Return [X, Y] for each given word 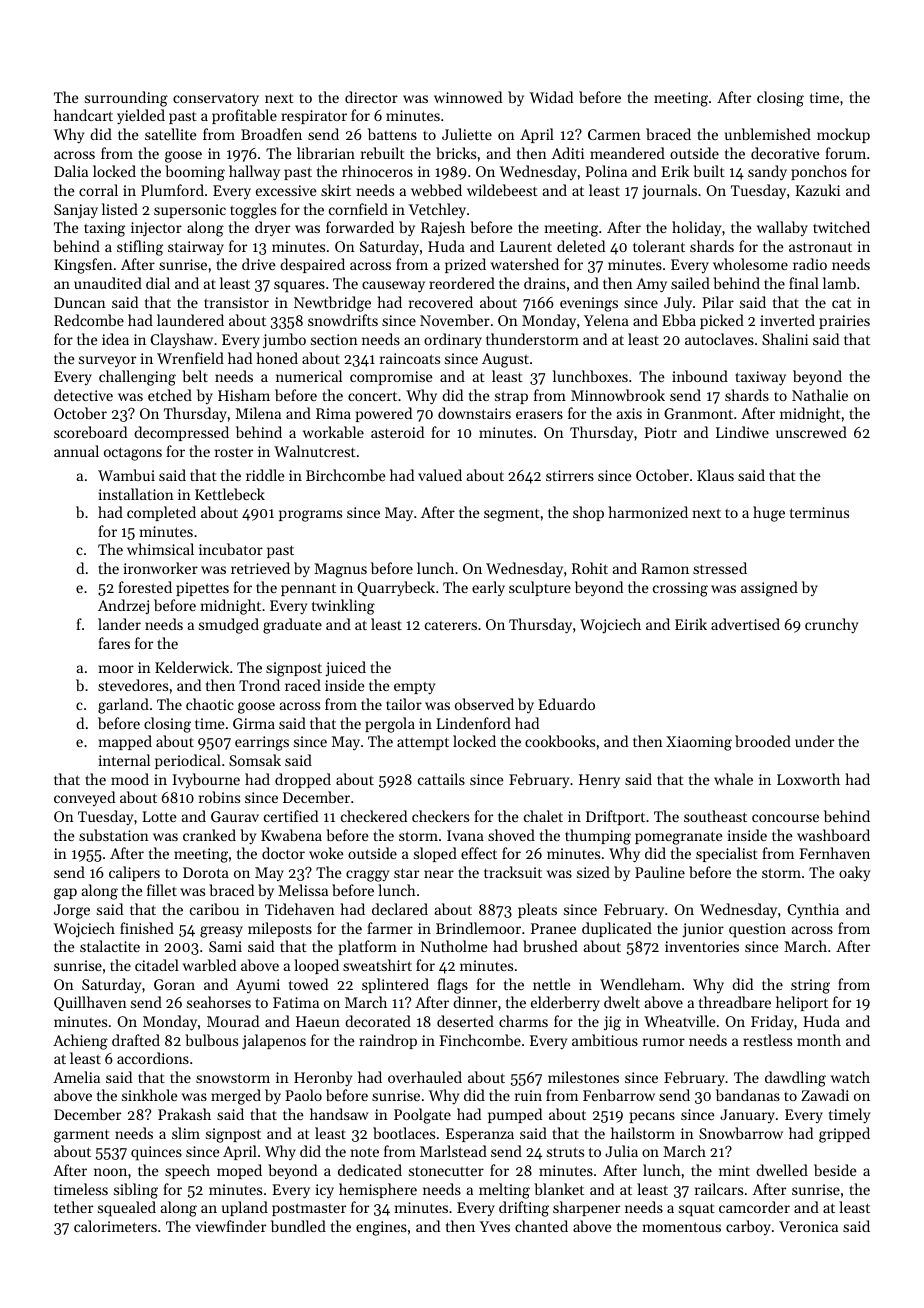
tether [73, 1207]
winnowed [468, 97]
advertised [745, 624]
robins [219, 797]
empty [414, 688]
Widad [551, 97]
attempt [423, 743]
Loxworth [808, 779]
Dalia [71, 171]
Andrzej [123, 606]
